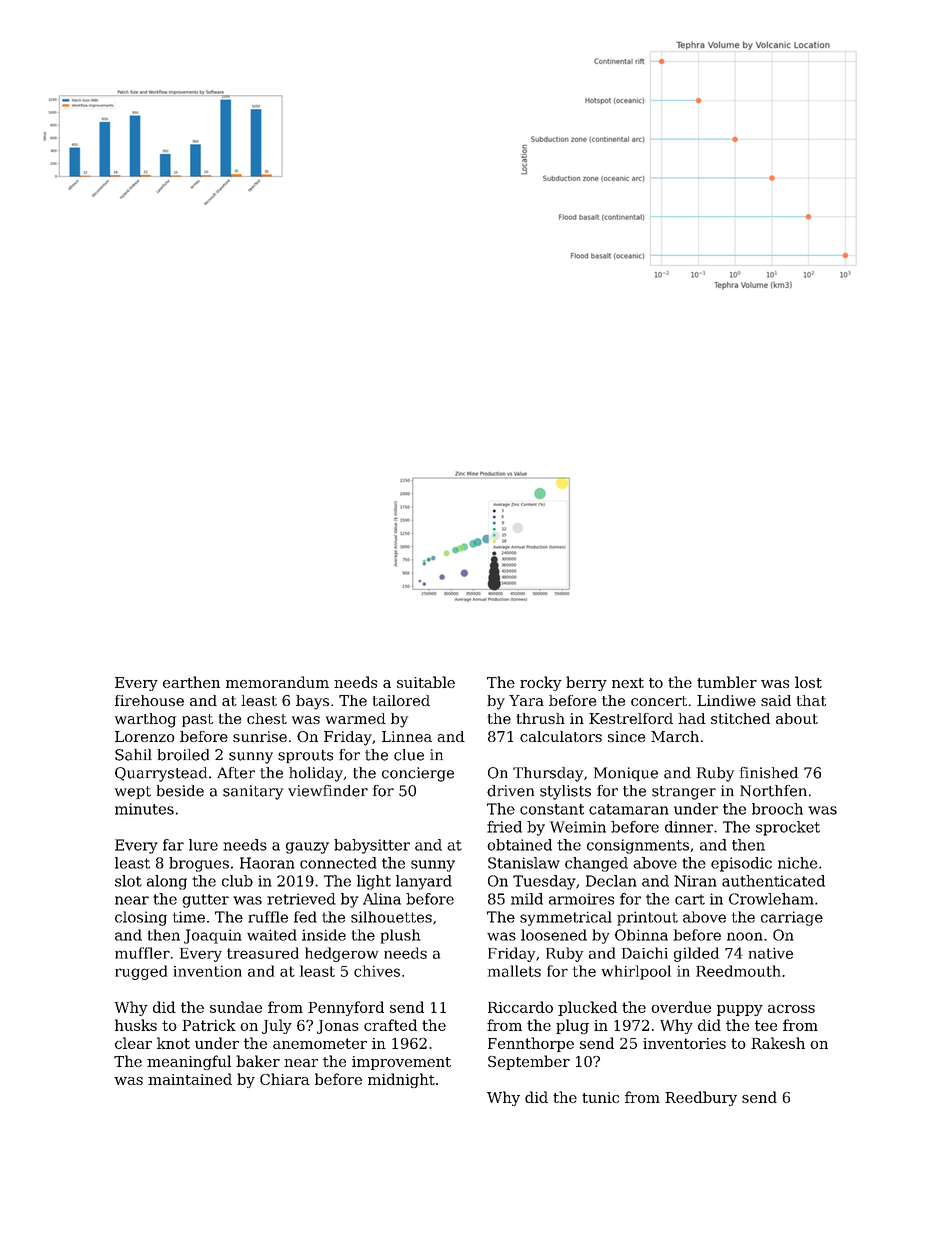  What do you see at coordinates (797, 718) in the document?
I see `about` at bounding box center [797, 718].
